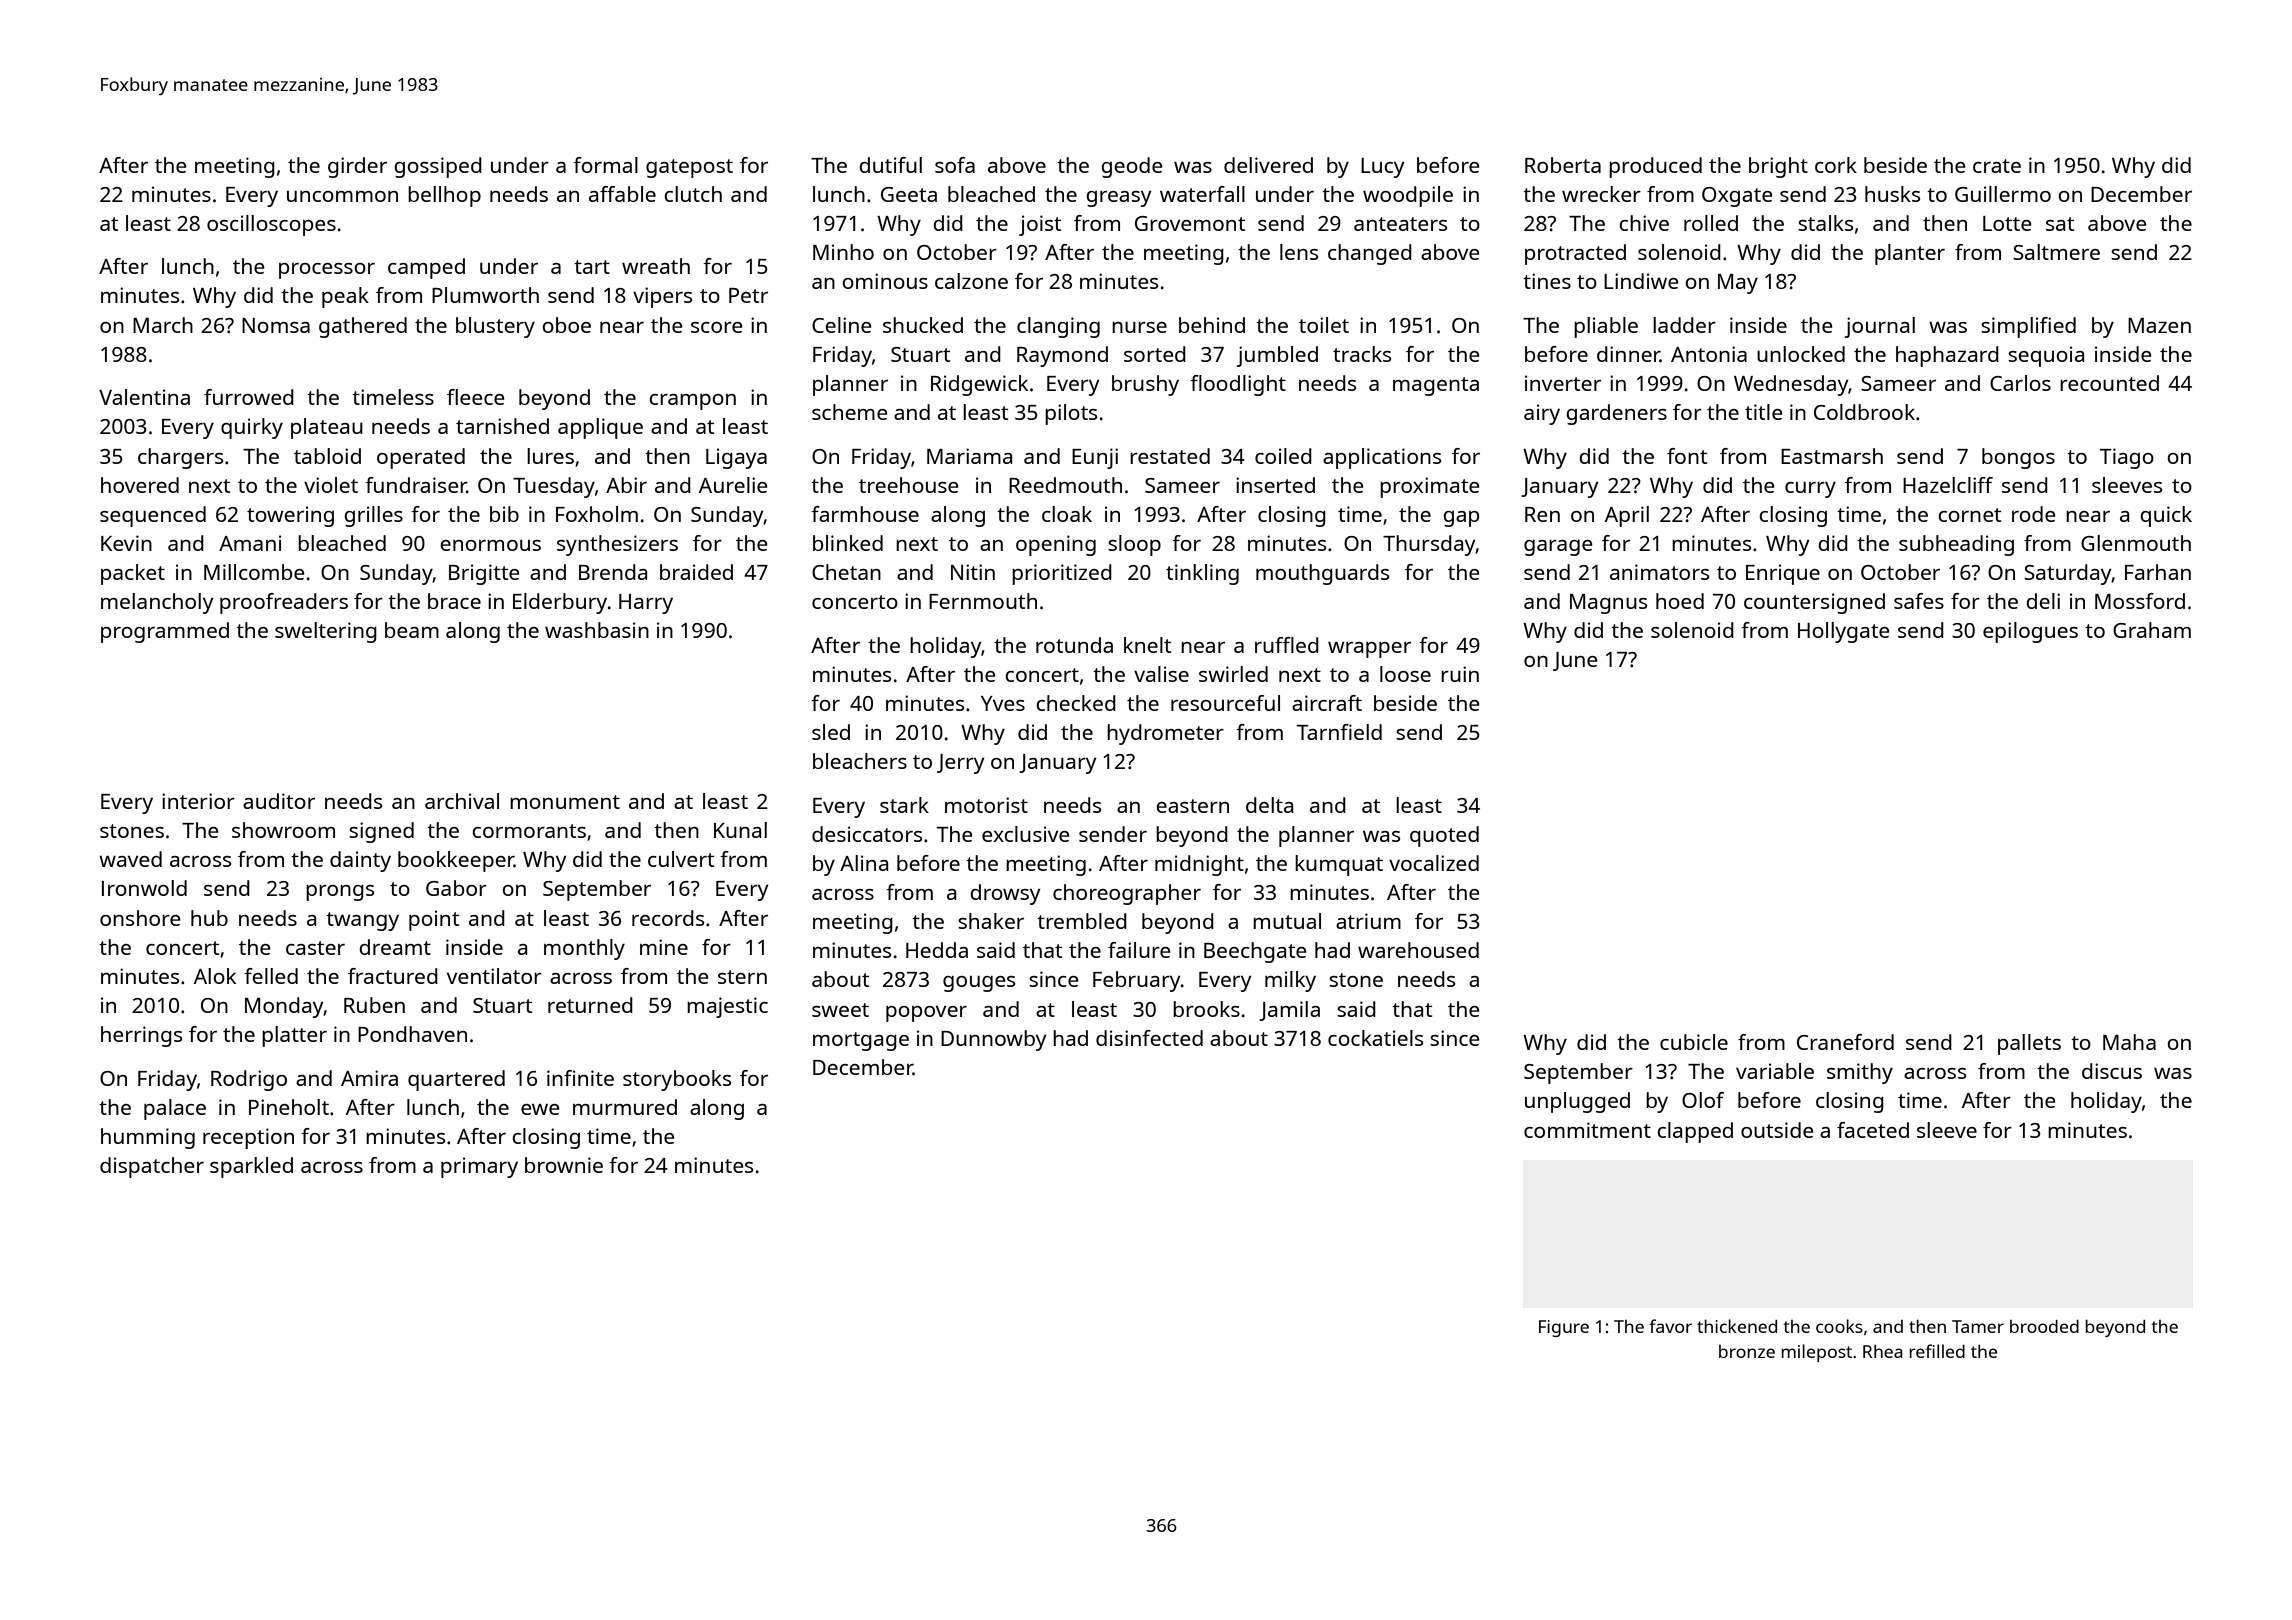 The image size is (2292, 1620). Describe the element at coordinates (1836, 165) in the screenshot. I see `cork` at that location.
